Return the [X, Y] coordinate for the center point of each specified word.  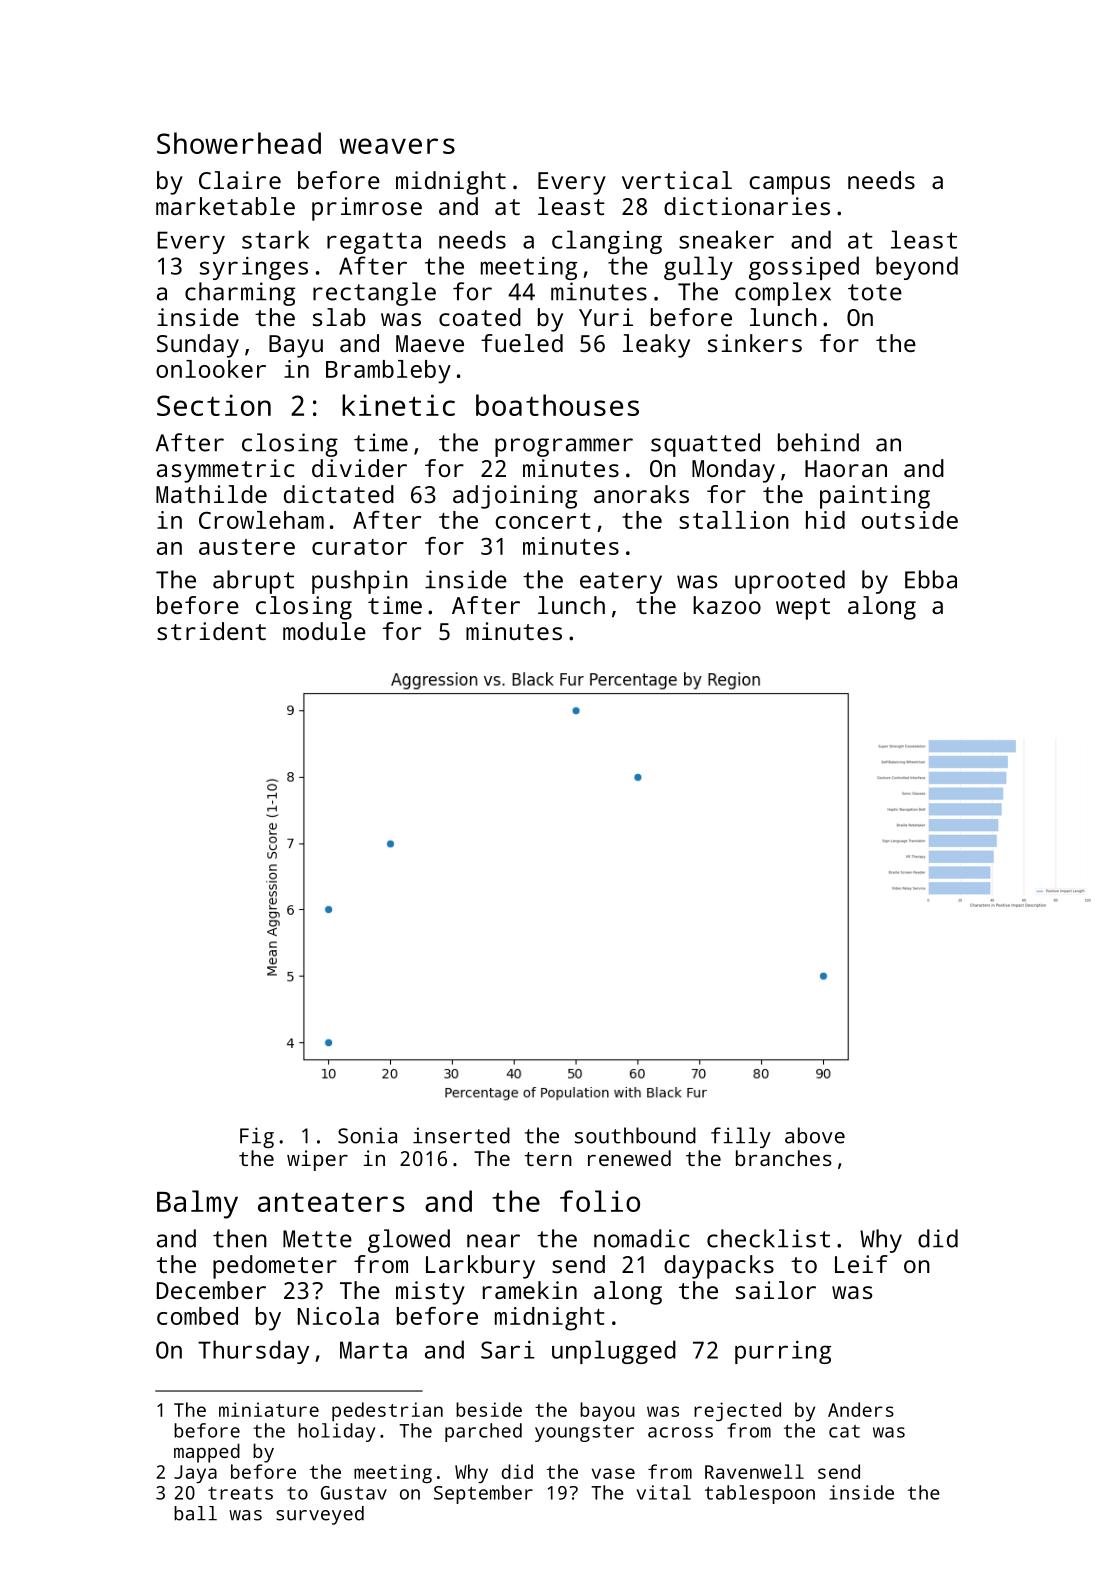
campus [789, 185]
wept [803, 609]
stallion [734, 520]
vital [664, 1492]
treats [240, 1493]
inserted [461, 1135]
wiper [317, 1160]
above [815, 1135]
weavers [397, 146]
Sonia [367, 1135]
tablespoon [760, 1494]
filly [741, 1137]
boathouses [557, 405]
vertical [677, 180]
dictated [339, 494]
